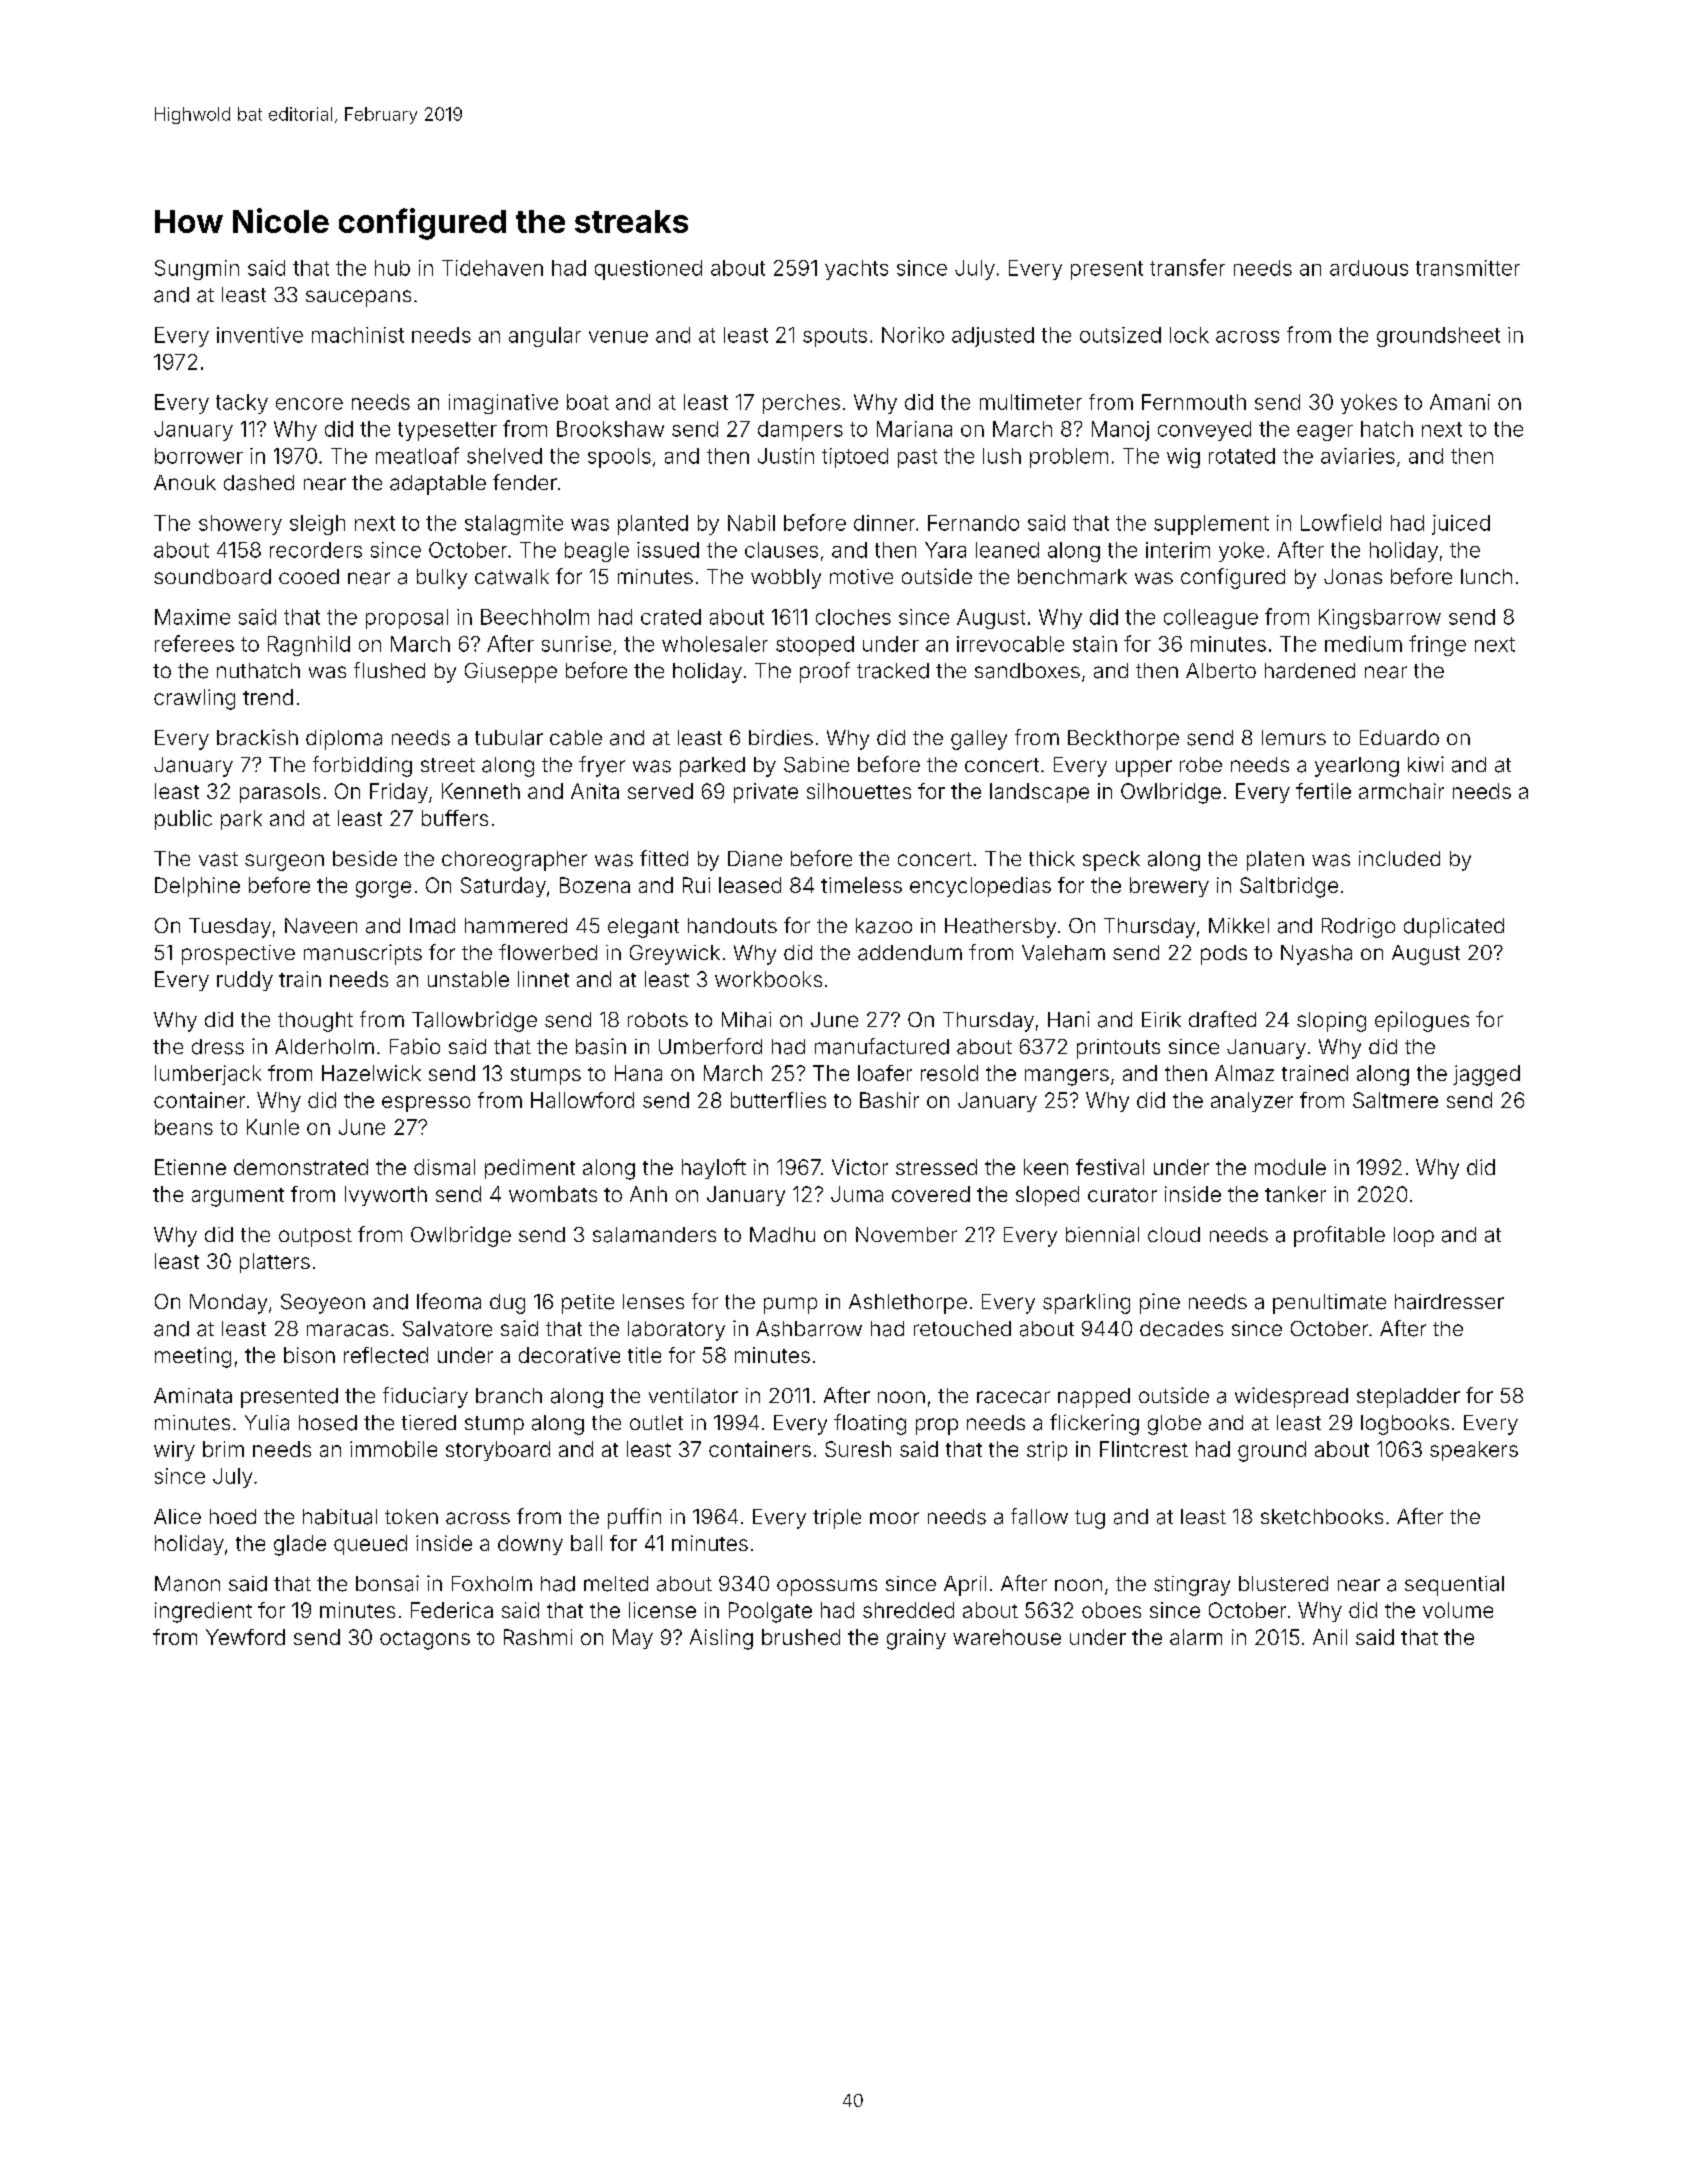 This document has height=2178, width=1683. Describe the element at coordinates (856, 270) in the document. I see `yachts` at that location.
